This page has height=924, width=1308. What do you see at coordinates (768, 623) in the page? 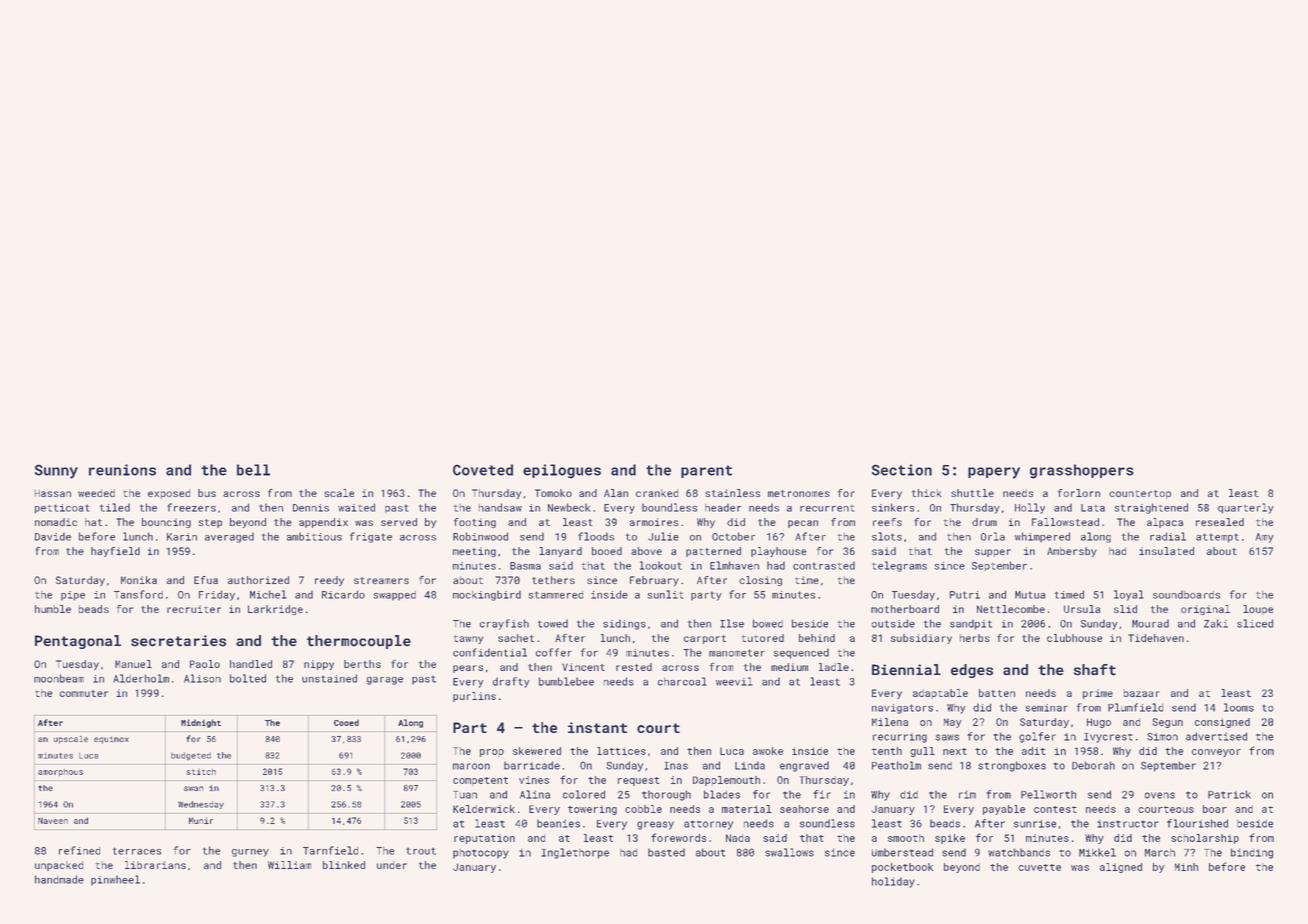
I see `bowed` at bounding box center [768, 623].
